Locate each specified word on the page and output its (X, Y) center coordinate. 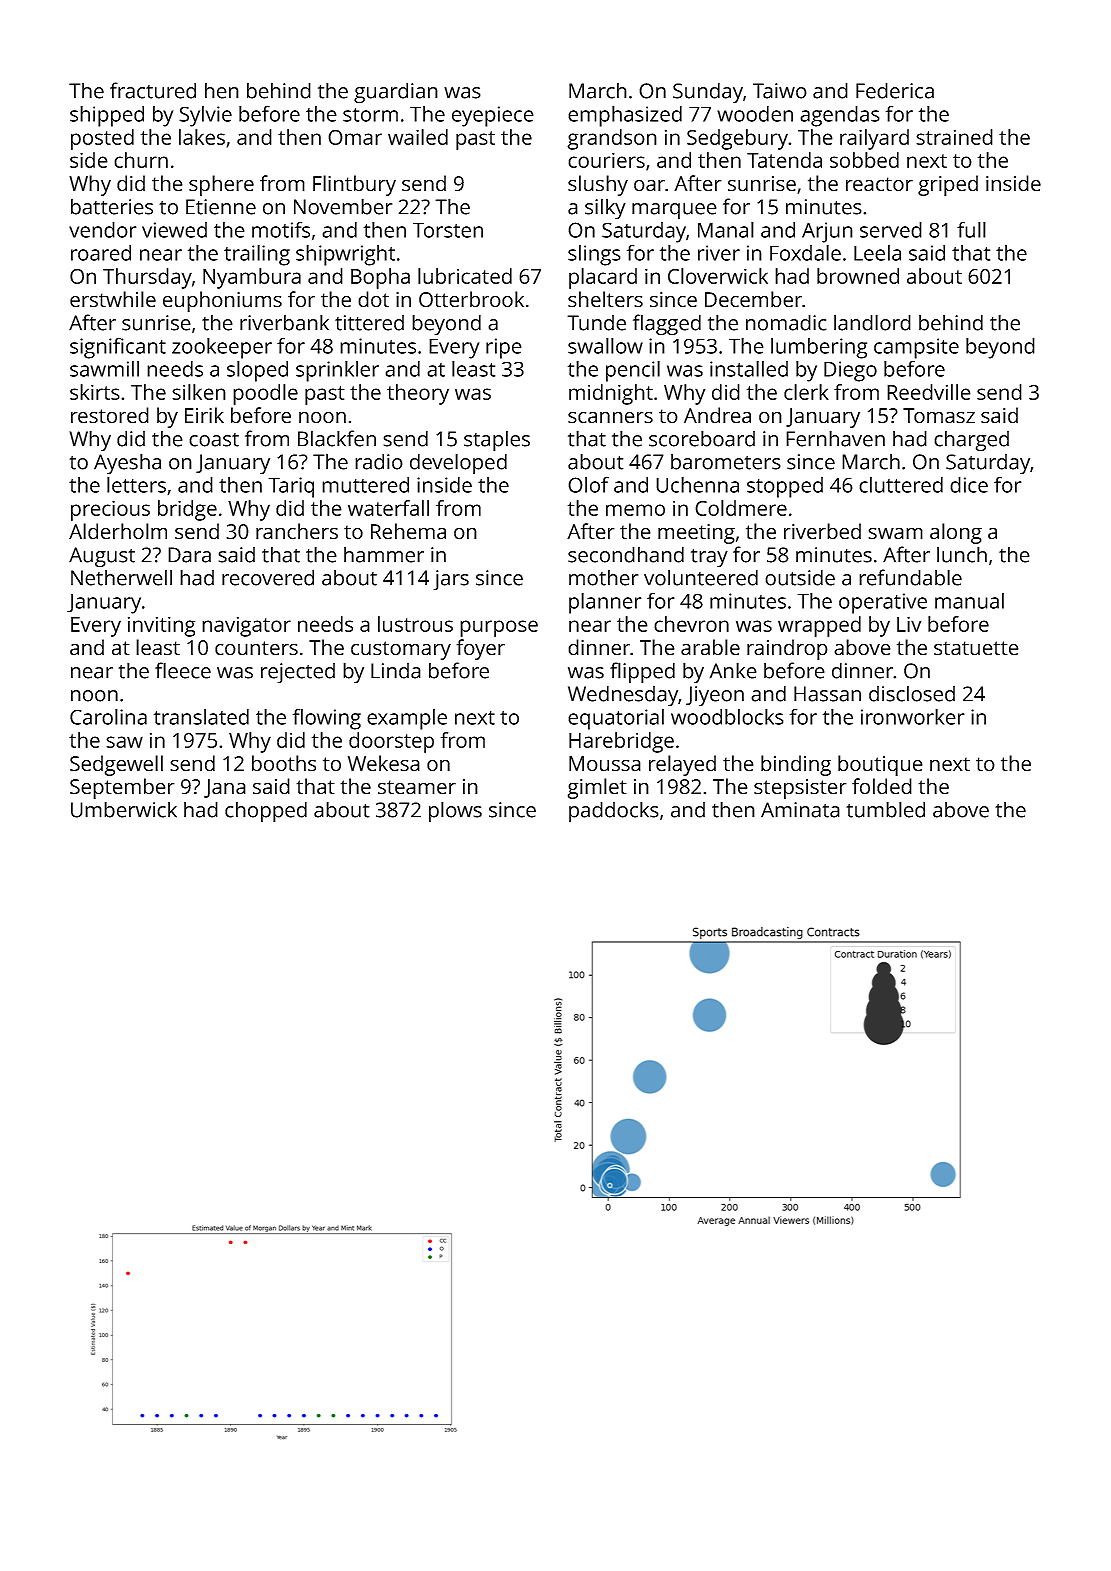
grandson (612, 139)
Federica (895, 90)
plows (455, 812)
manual (969, 601)
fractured (153, 90)
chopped (266, 812)
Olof (588, 484)
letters (136, 485)
